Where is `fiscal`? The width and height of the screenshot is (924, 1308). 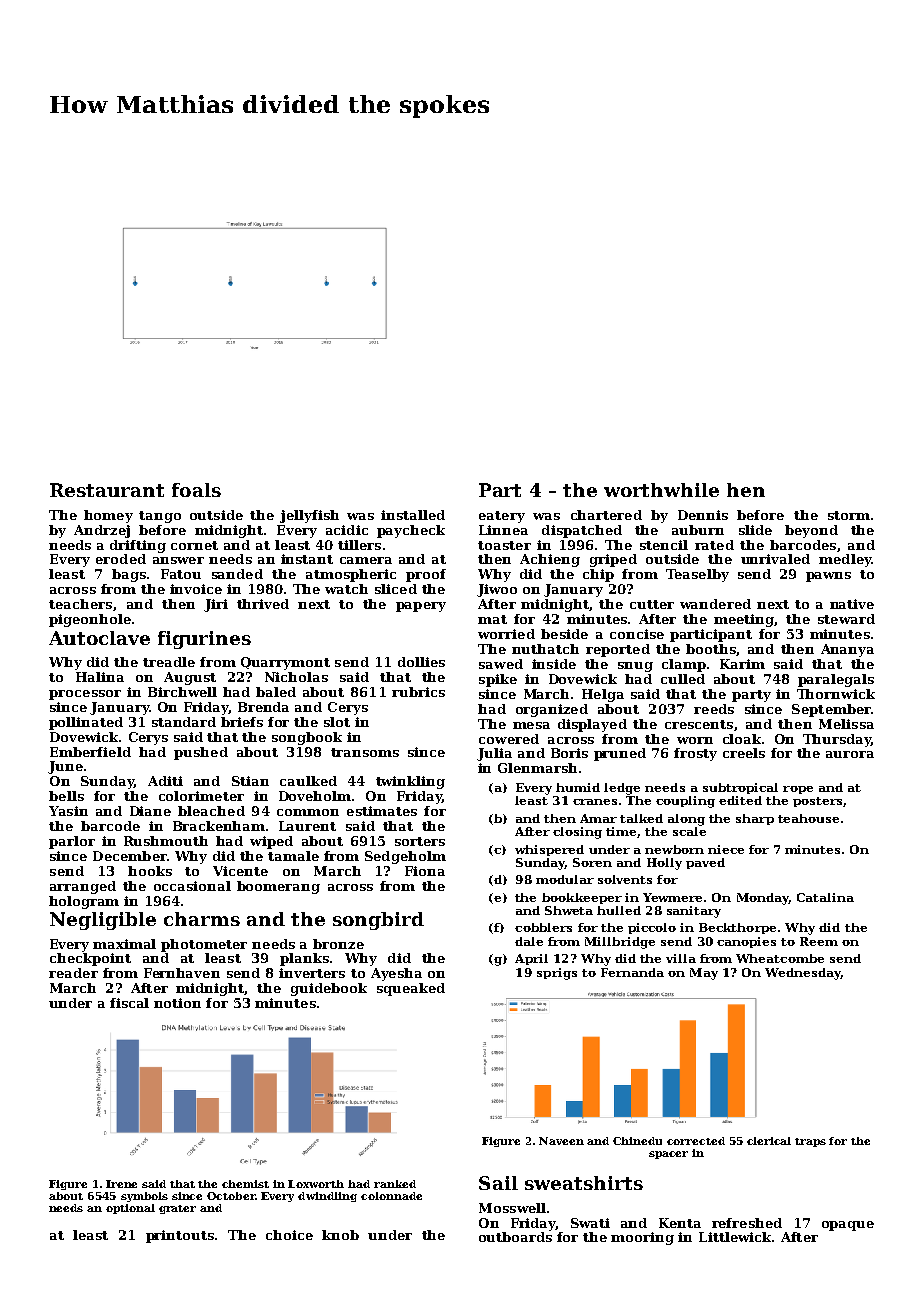
fiscal is located at coordinates (129, 1003).
